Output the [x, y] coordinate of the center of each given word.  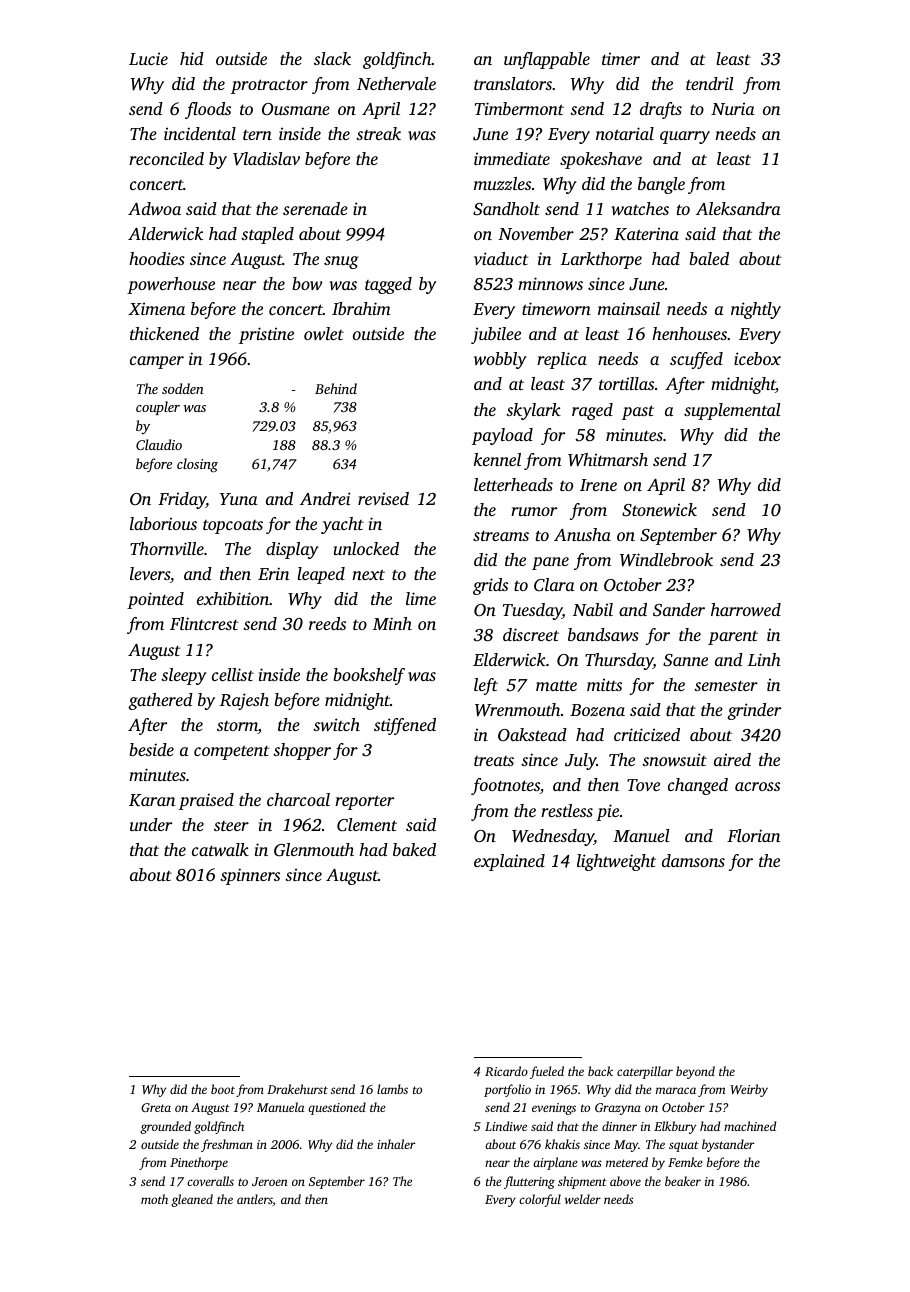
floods [208, 110]
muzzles [502, 184]
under [151, 824]
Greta [156, 1107]
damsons [693, 860]
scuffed [696, 360]
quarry [685, 137]
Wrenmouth [517, 710]
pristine [266, 335]
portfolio [507, 1090]
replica [562, 360]
